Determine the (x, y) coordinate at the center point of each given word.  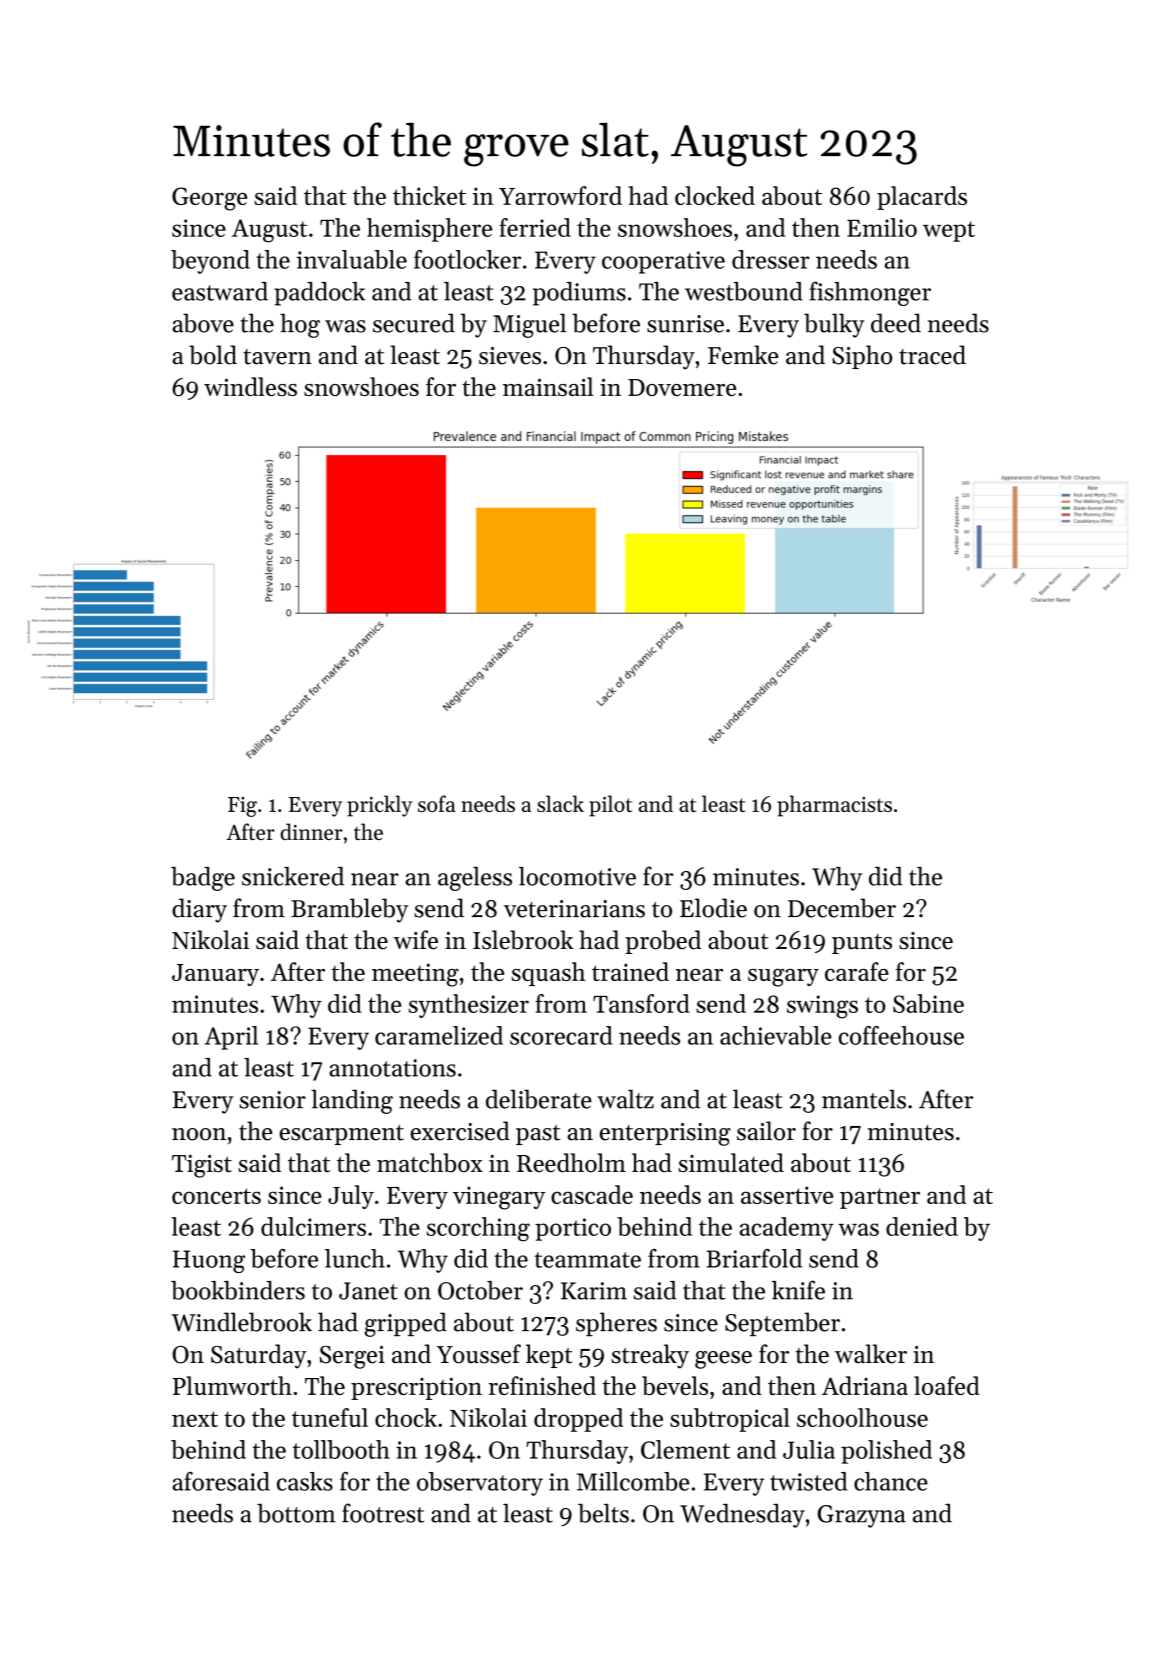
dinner (311, 831)
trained (630, 971)
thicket (429, 195)
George (209, 199)
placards (922, 198)
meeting (415, 975)
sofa (436, 803)
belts (603, 1513)
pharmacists (834, 806)
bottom (296, 1513)
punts (862, 944)
